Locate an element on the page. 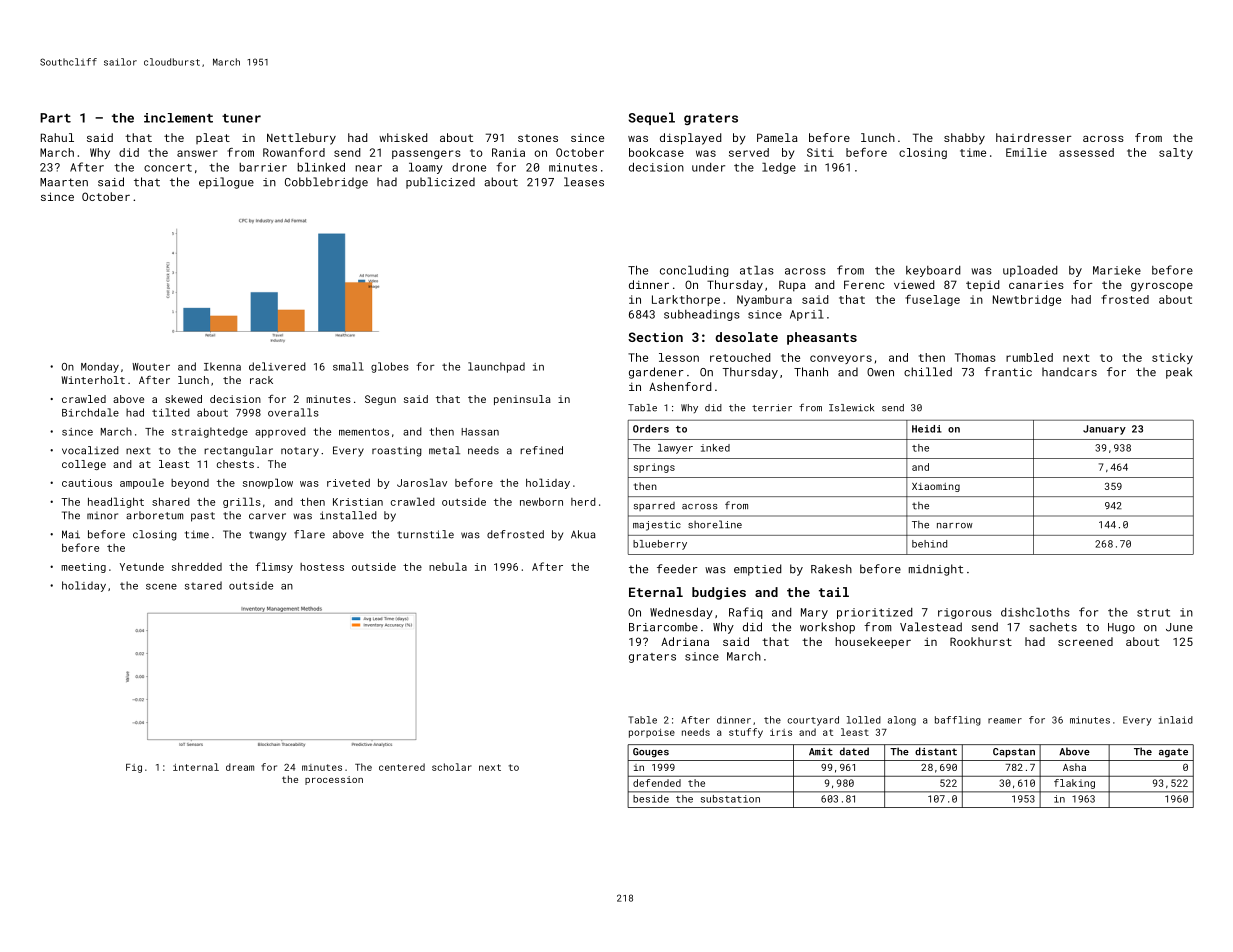  Heidi is located at coordinates (927, 429).
